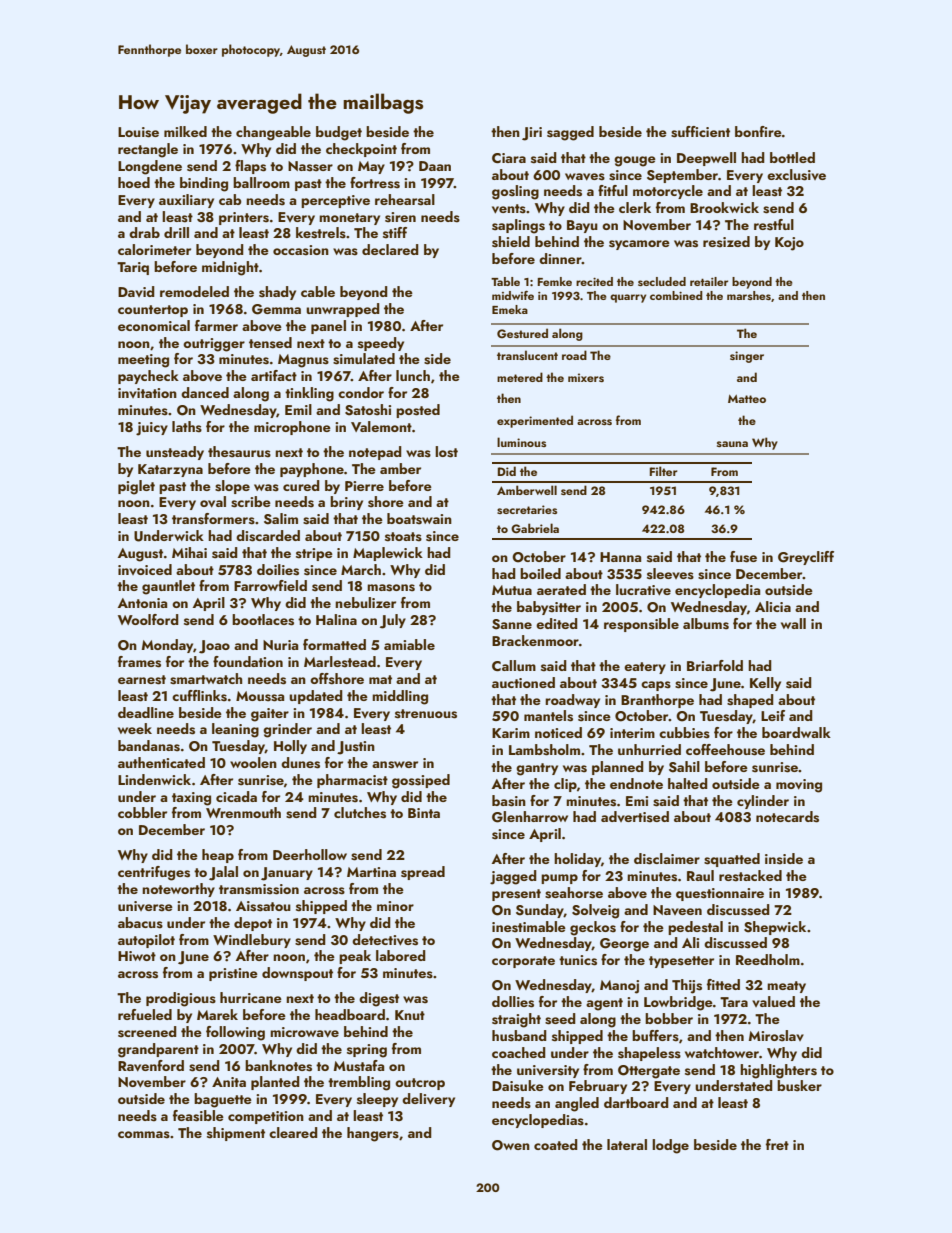 The height and width of the screenshot is (1233, 952). I want to click on Jiri, so click(532, 134).
